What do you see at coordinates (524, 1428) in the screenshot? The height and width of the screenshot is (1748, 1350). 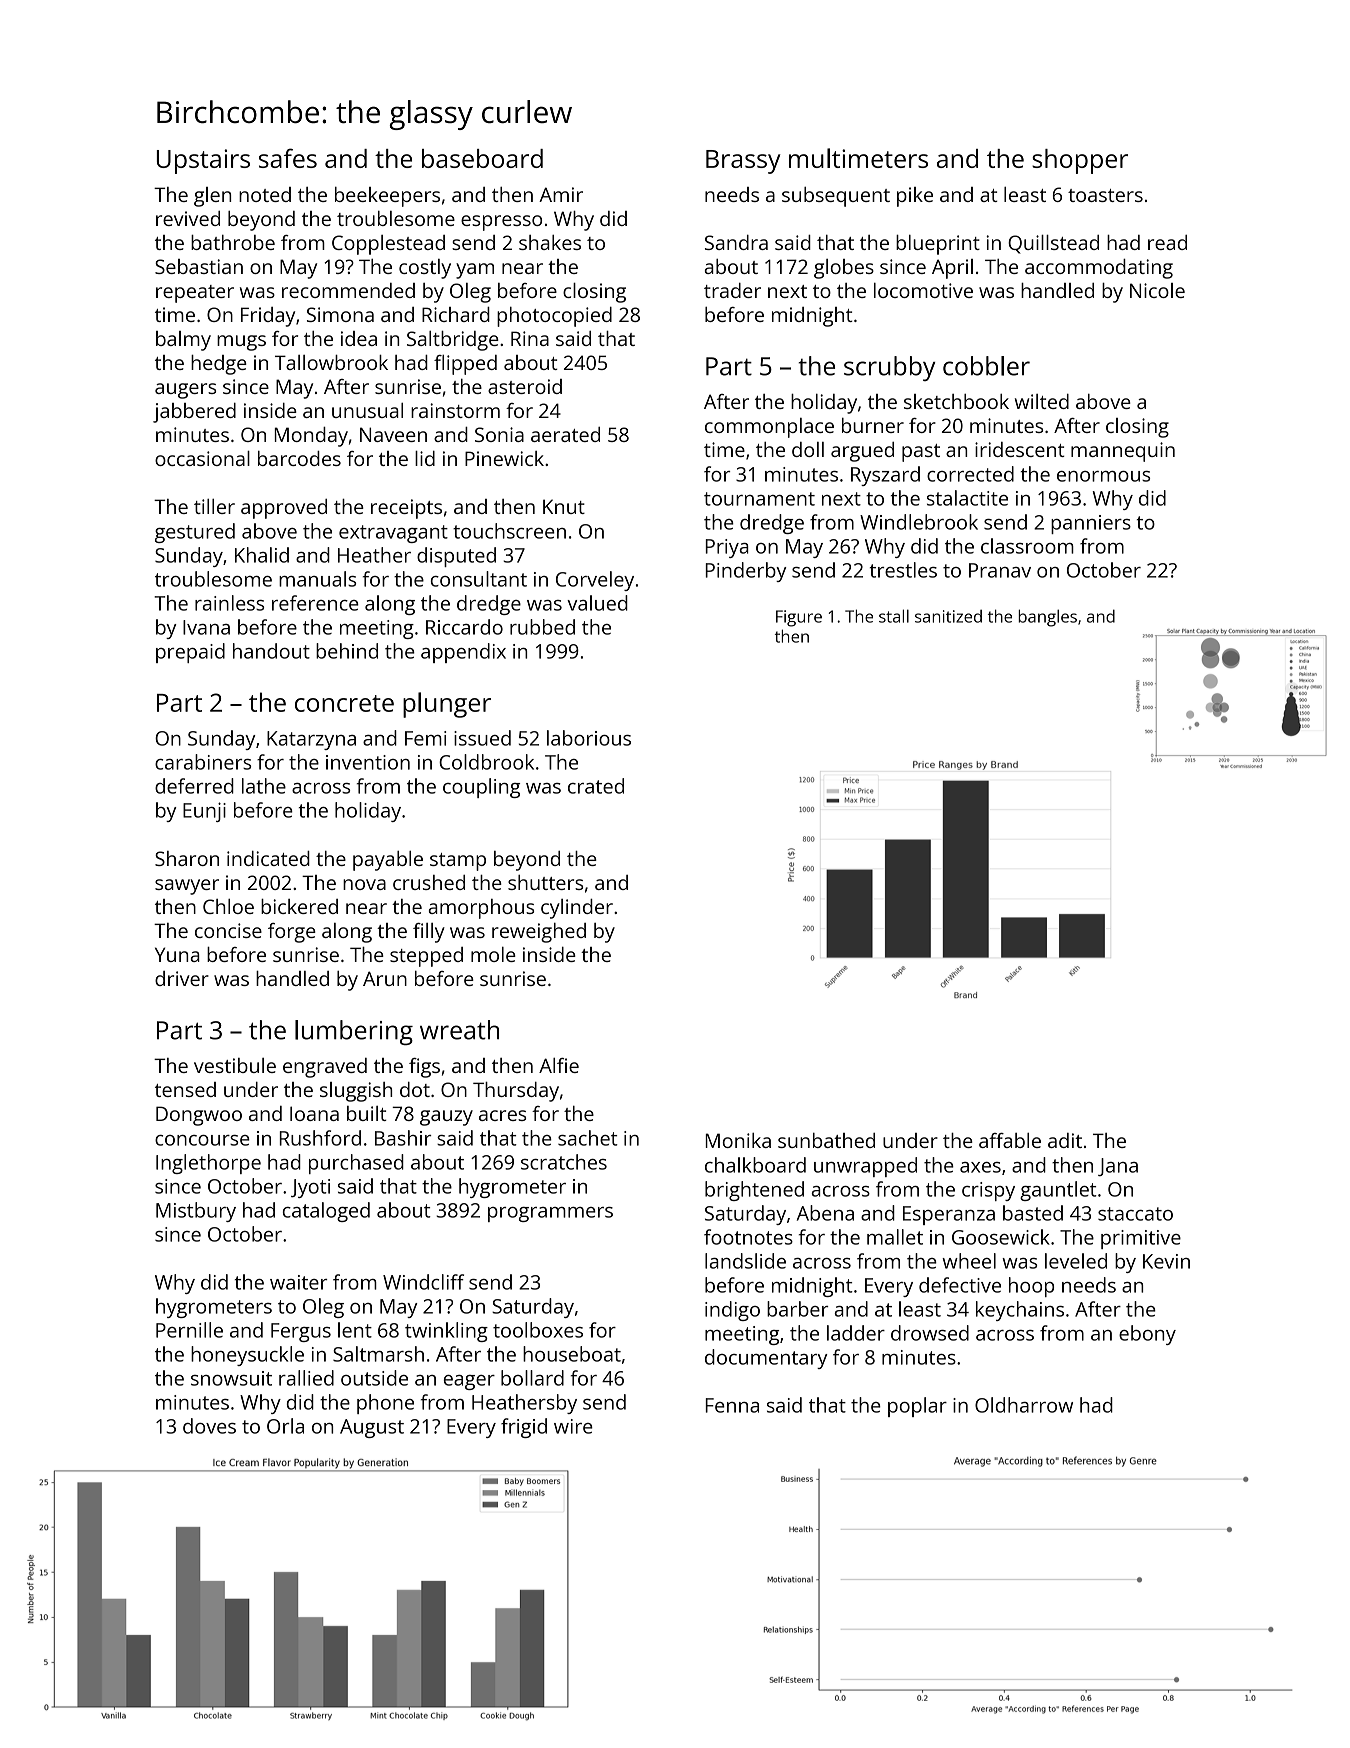 I see `frigid` at bounding box center [524, 1428].
